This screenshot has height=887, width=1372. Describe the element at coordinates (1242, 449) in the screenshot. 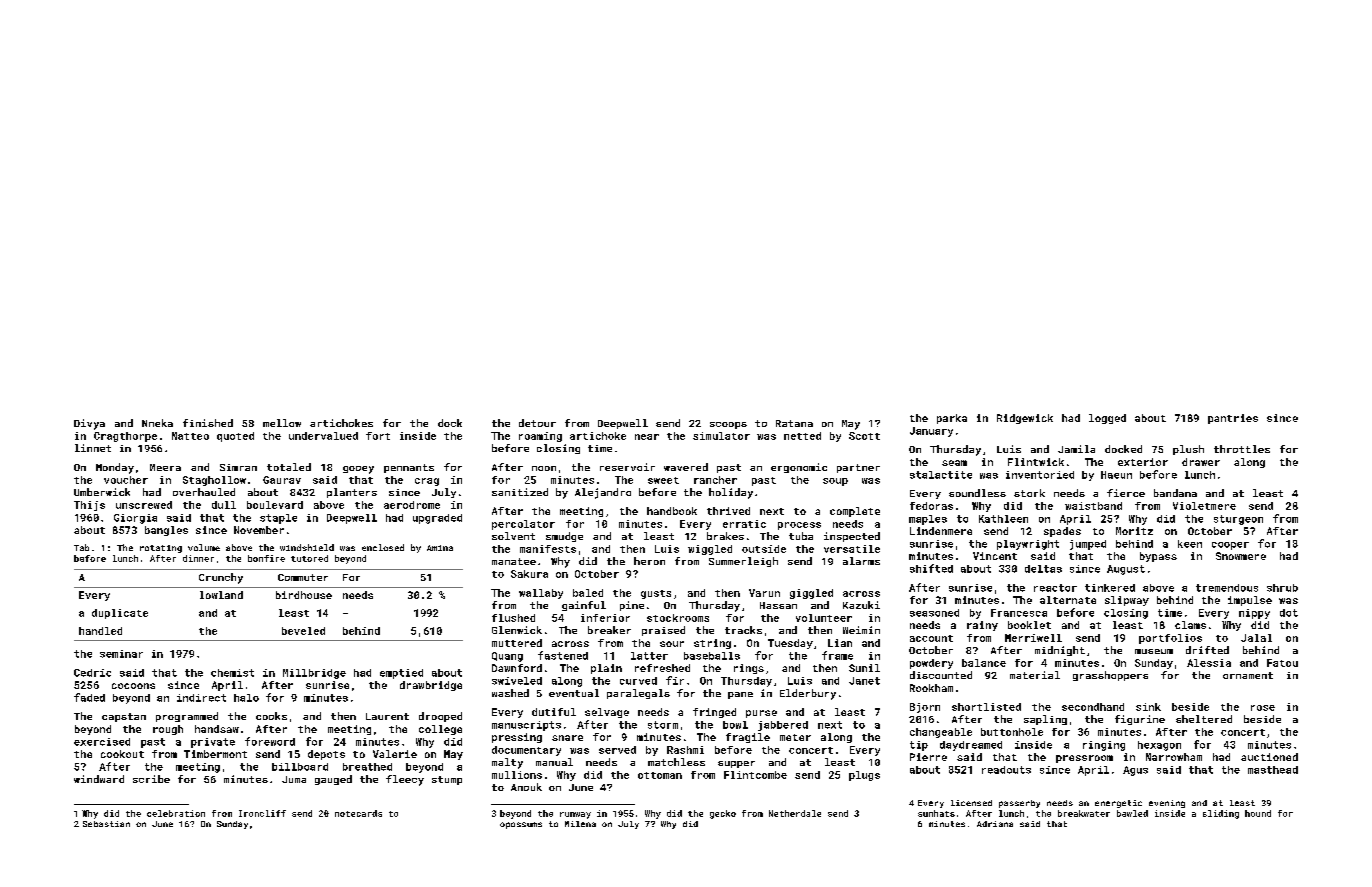

I see `throttles` at that location.
